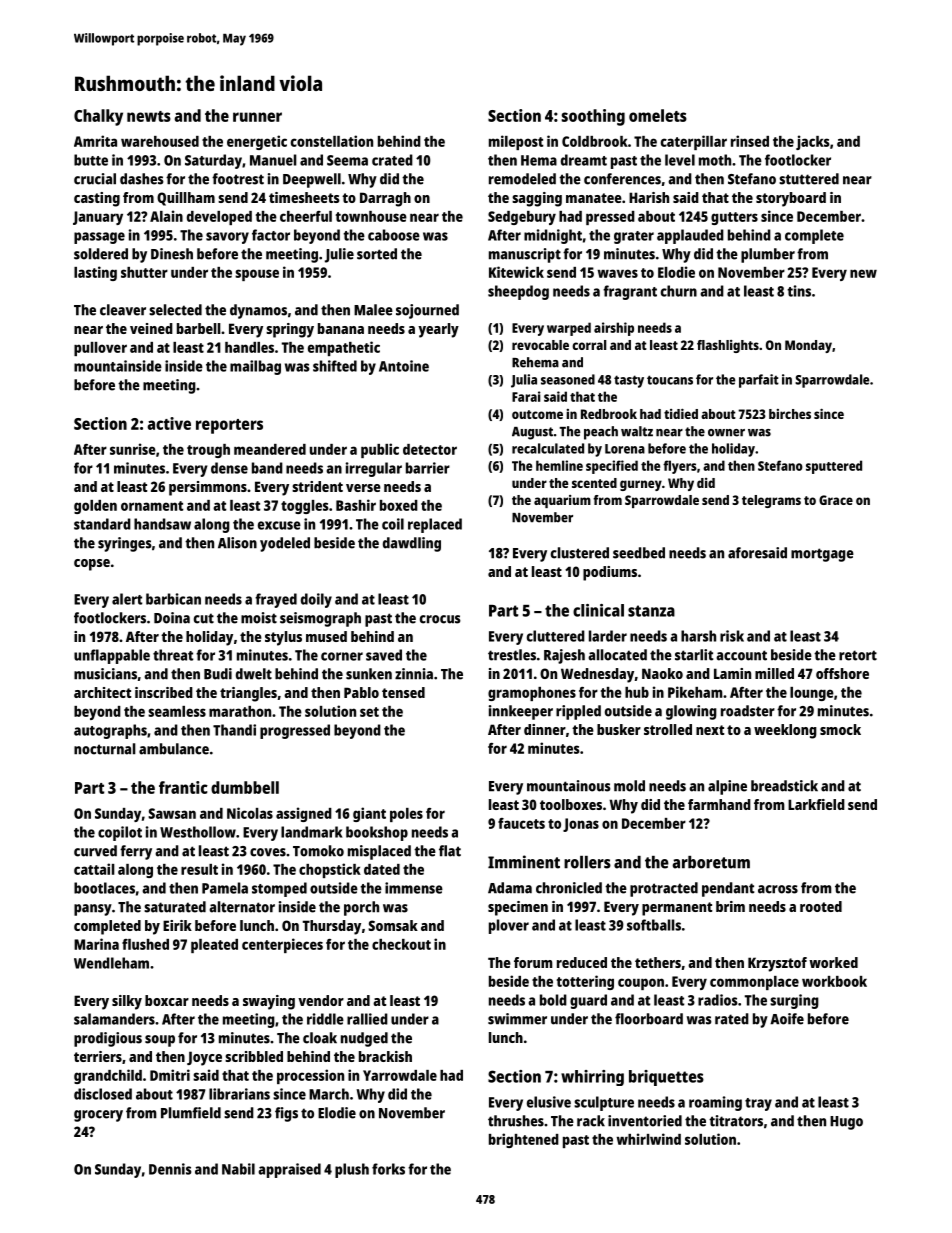 This document has height=1233, width=952. I want to click on Malee, so click(373, 310).
